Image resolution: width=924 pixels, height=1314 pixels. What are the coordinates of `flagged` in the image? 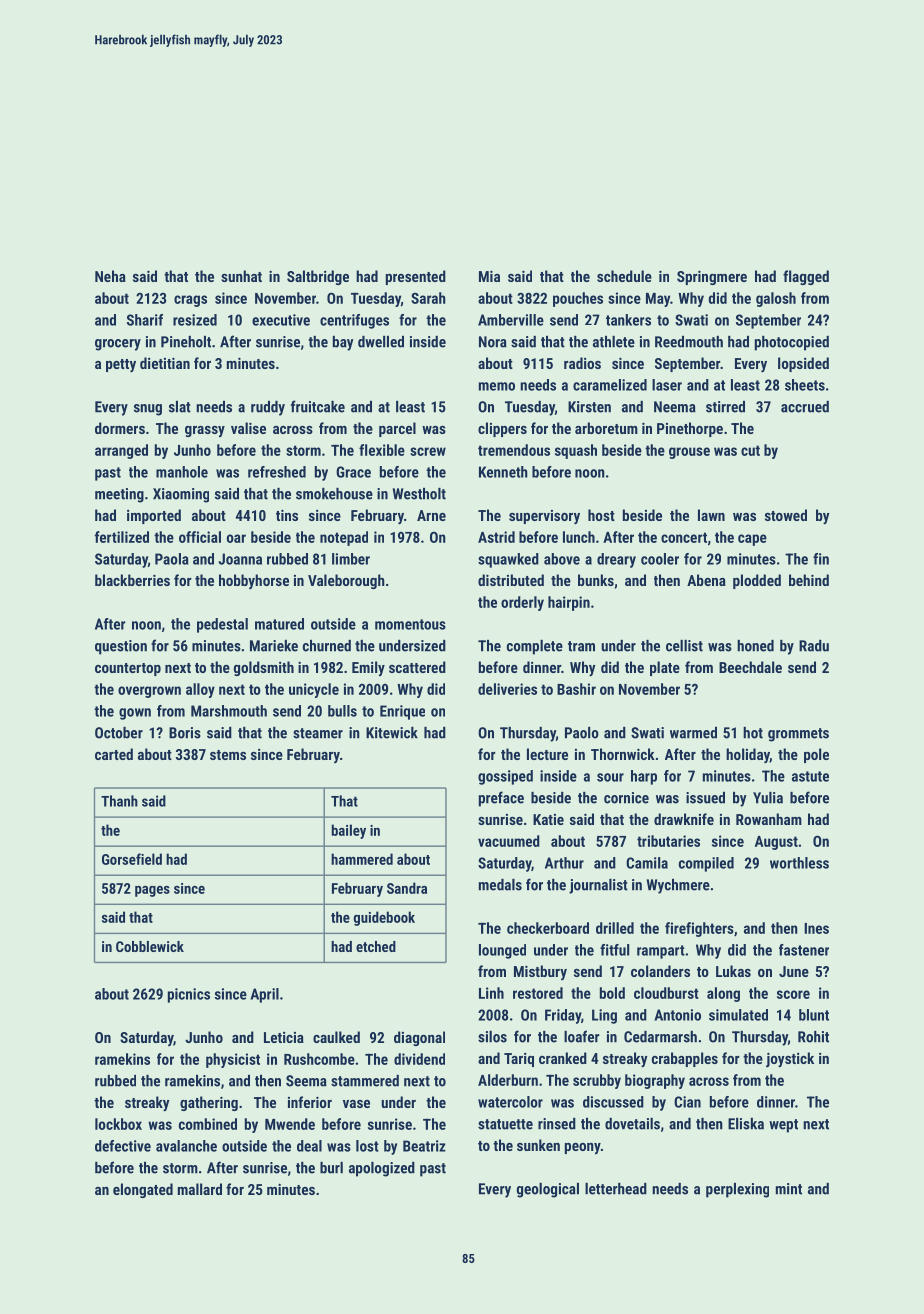 It's located at (806, 277).
